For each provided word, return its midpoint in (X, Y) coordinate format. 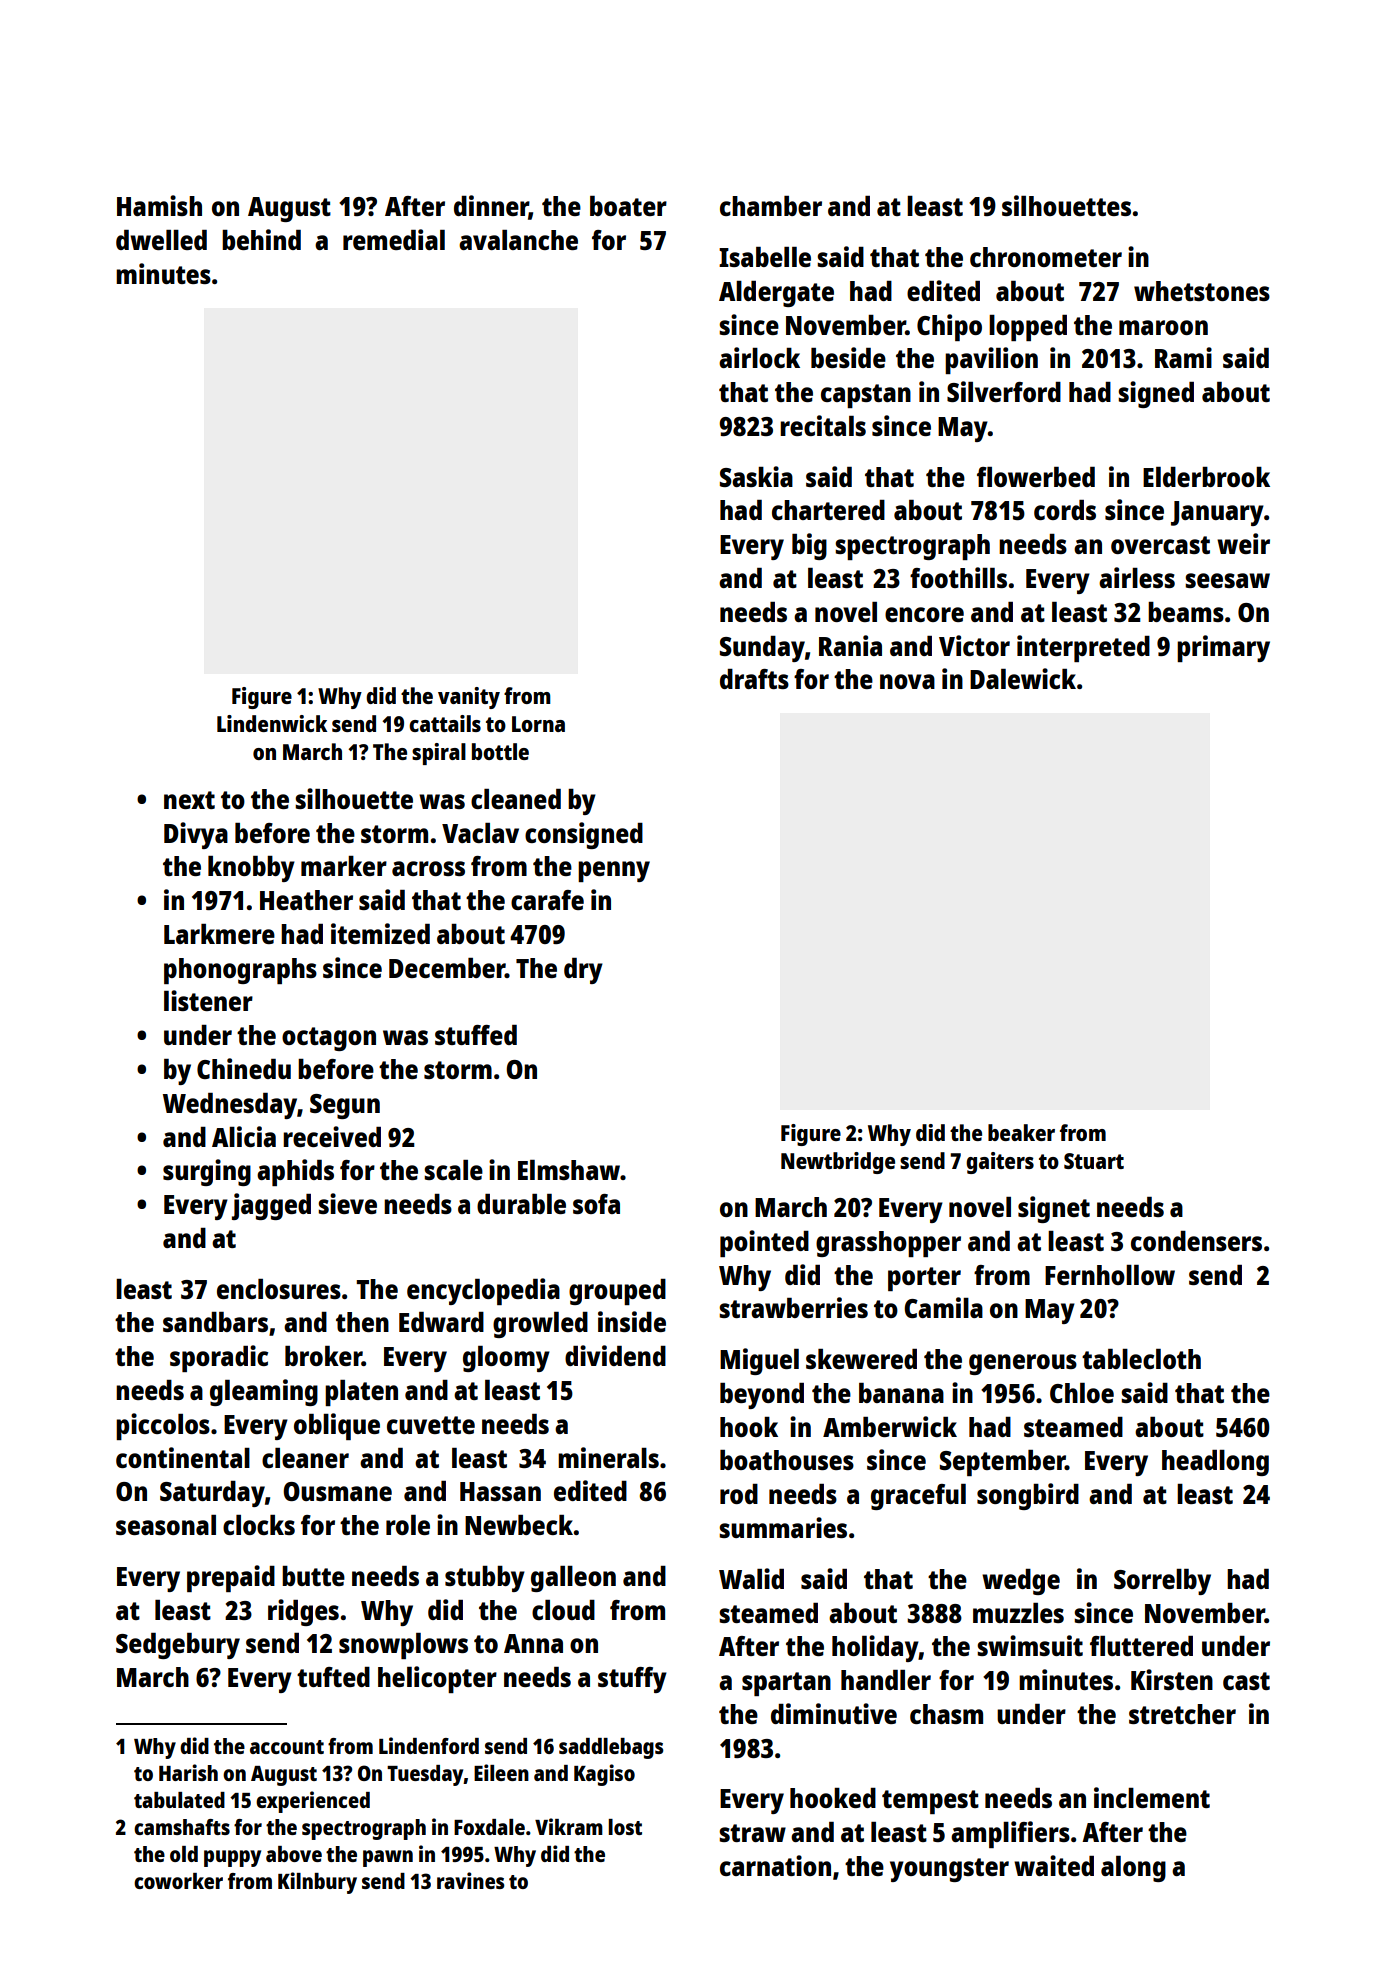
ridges (303, 1612)
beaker (1021, 1132)
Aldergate (776, 294)
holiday (875, 1648)
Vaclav (480, 833)
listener (208, 1000)
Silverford (1004, 391)
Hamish (159, 205)
